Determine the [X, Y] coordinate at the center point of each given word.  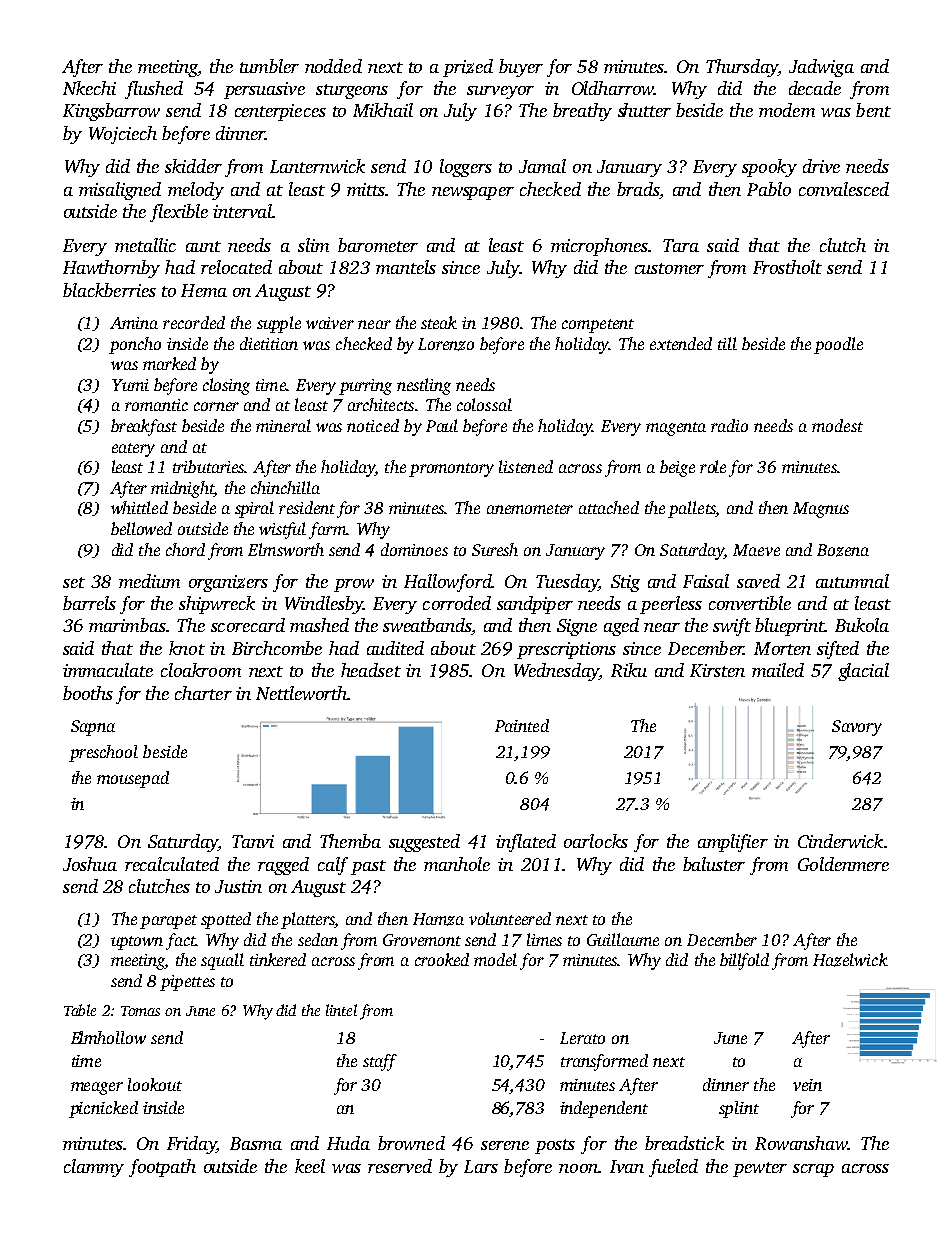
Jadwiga [821, 68]
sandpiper [535, 605]
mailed [778, 670]
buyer [521, 68]
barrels [89, 603]
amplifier [733, 843]
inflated [526, 843]
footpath [162, 1168]
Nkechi [89, 88]
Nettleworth [301, 693]
